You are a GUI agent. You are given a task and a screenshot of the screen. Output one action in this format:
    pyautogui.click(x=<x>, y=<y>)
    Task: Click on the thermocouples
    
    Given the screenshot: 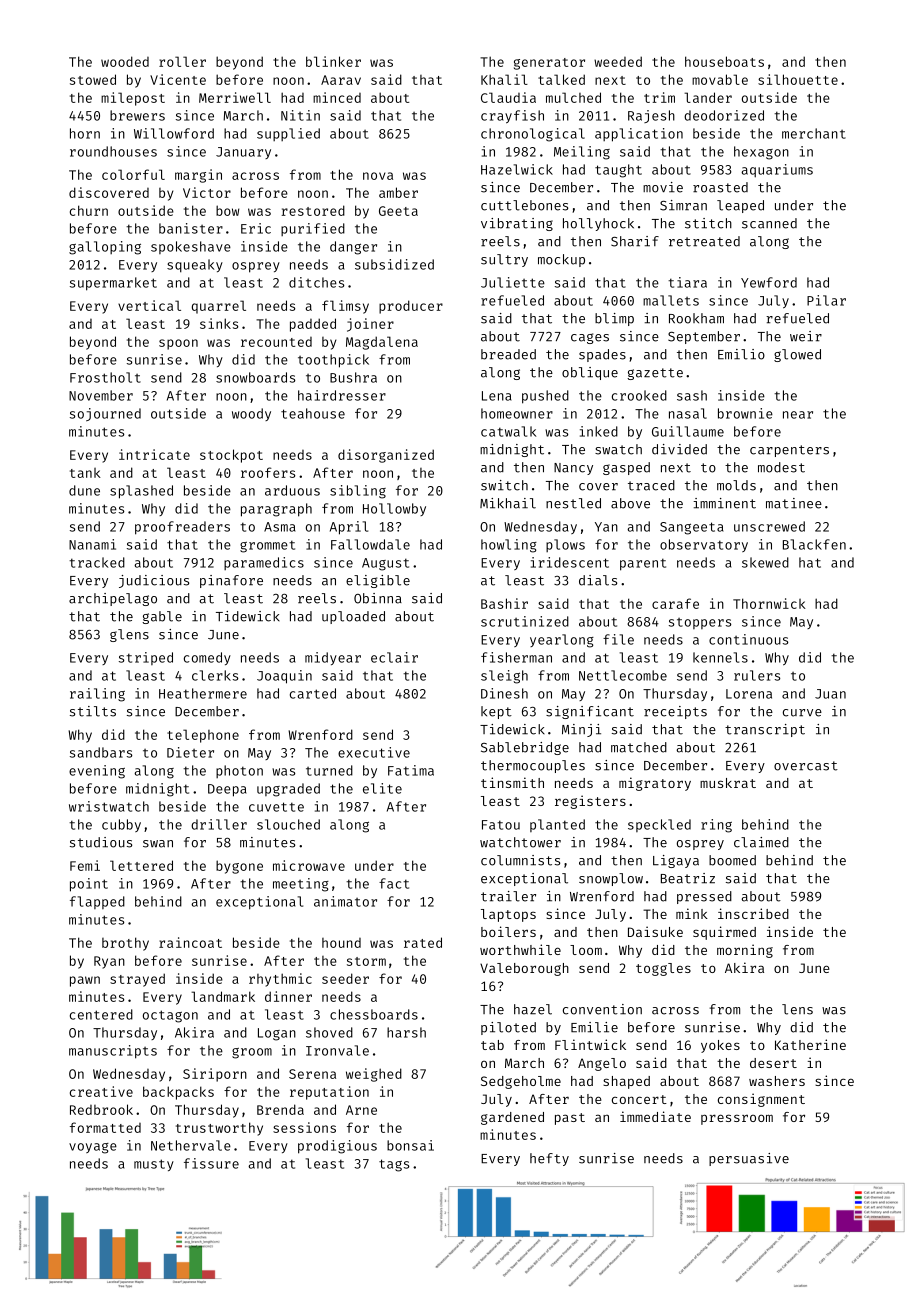 What is the action you would take?
    pyautogui.click(x=533, y=766)
